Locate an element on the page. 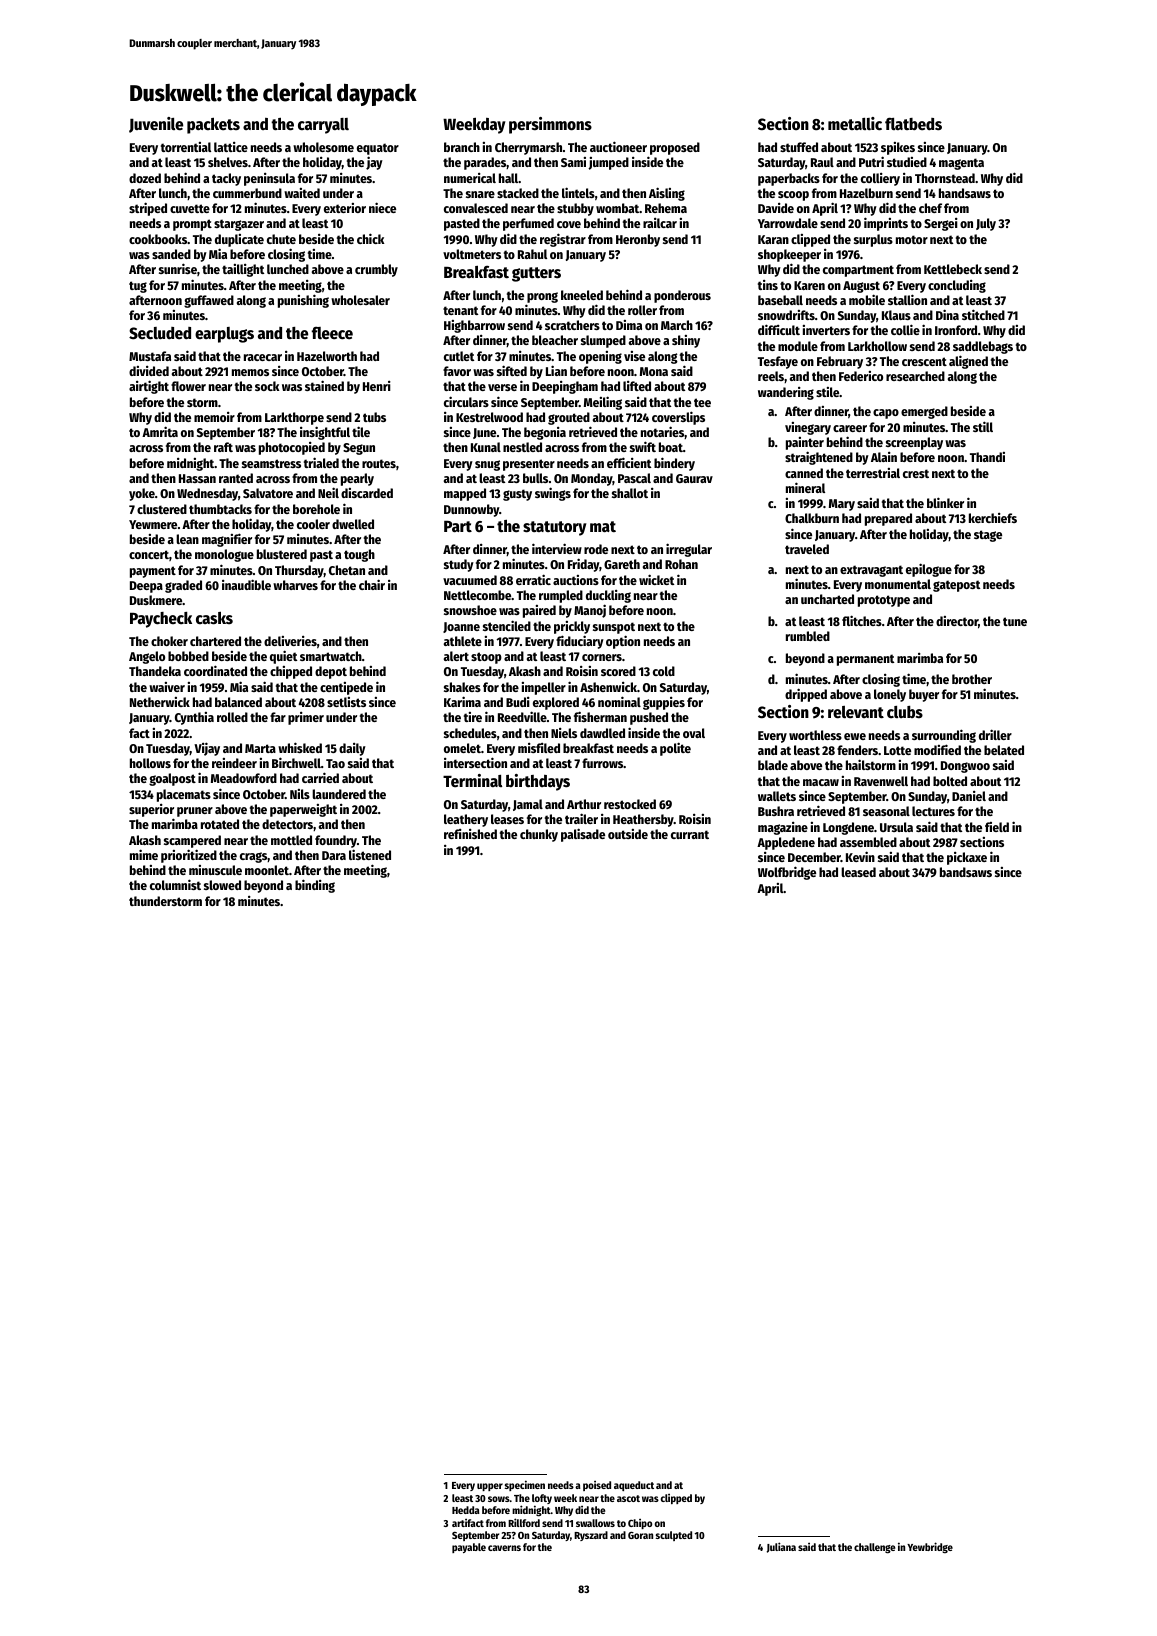 The height and width of the page is (1636, 1157). relevant is located at coordinates (856, 712).
